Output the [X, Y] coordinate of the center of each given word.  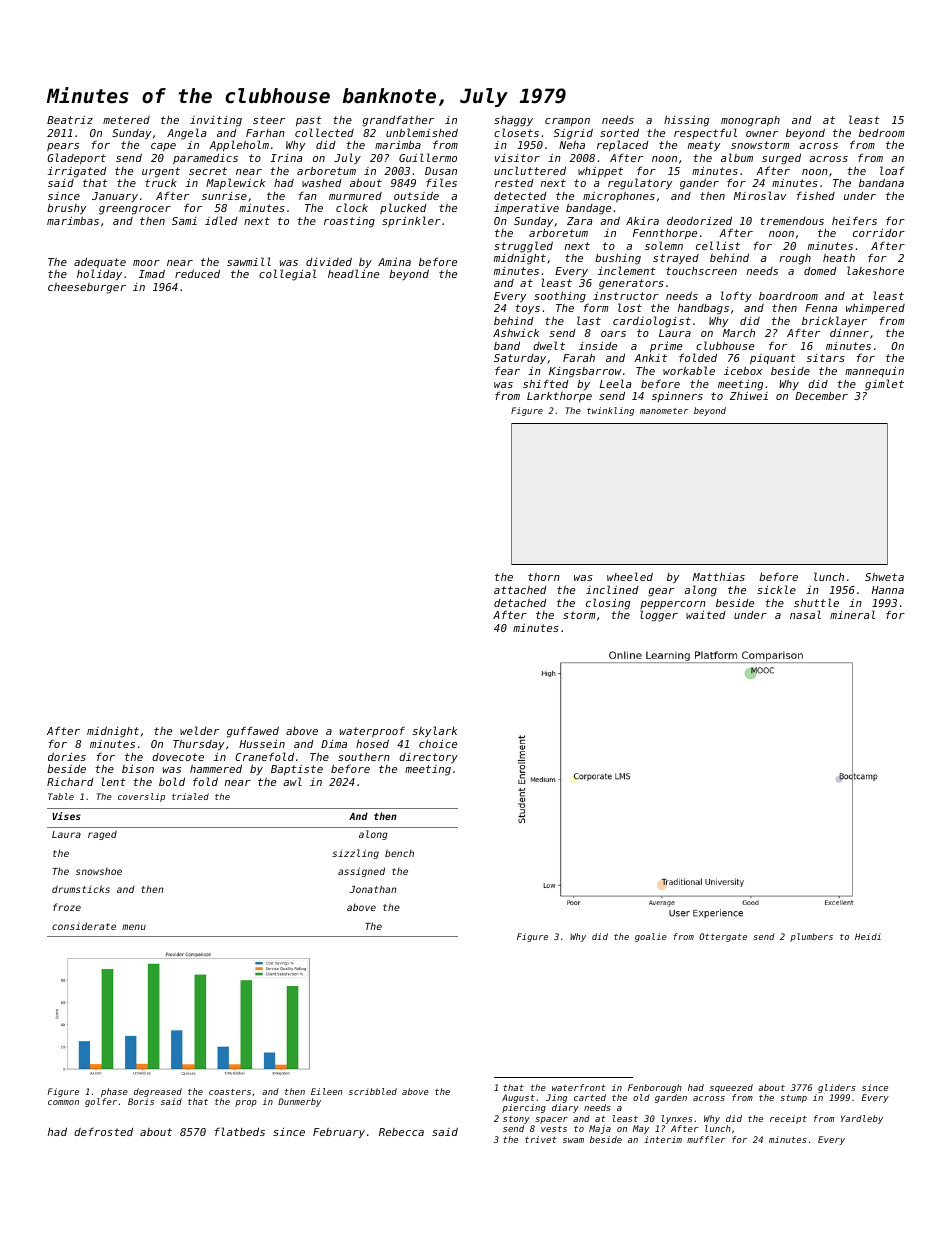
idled [221, 220]
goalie [651, 937]
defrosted [103, 1131]
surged [781, 159]
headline [353, 273]
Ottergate [723, 937]
